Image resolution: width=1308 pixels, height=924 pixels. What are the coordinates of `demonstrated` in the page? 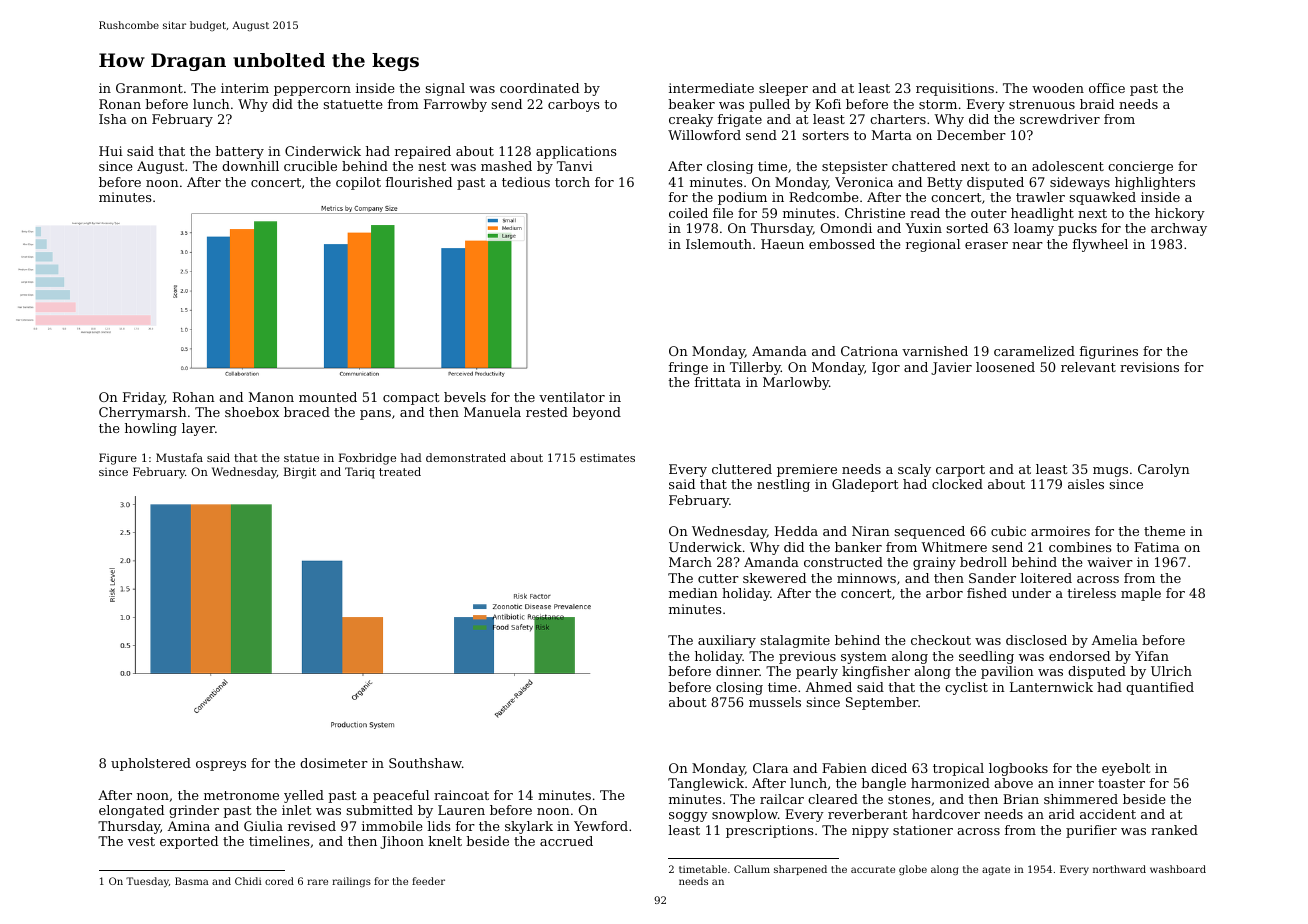 It's located at (466, 457).
